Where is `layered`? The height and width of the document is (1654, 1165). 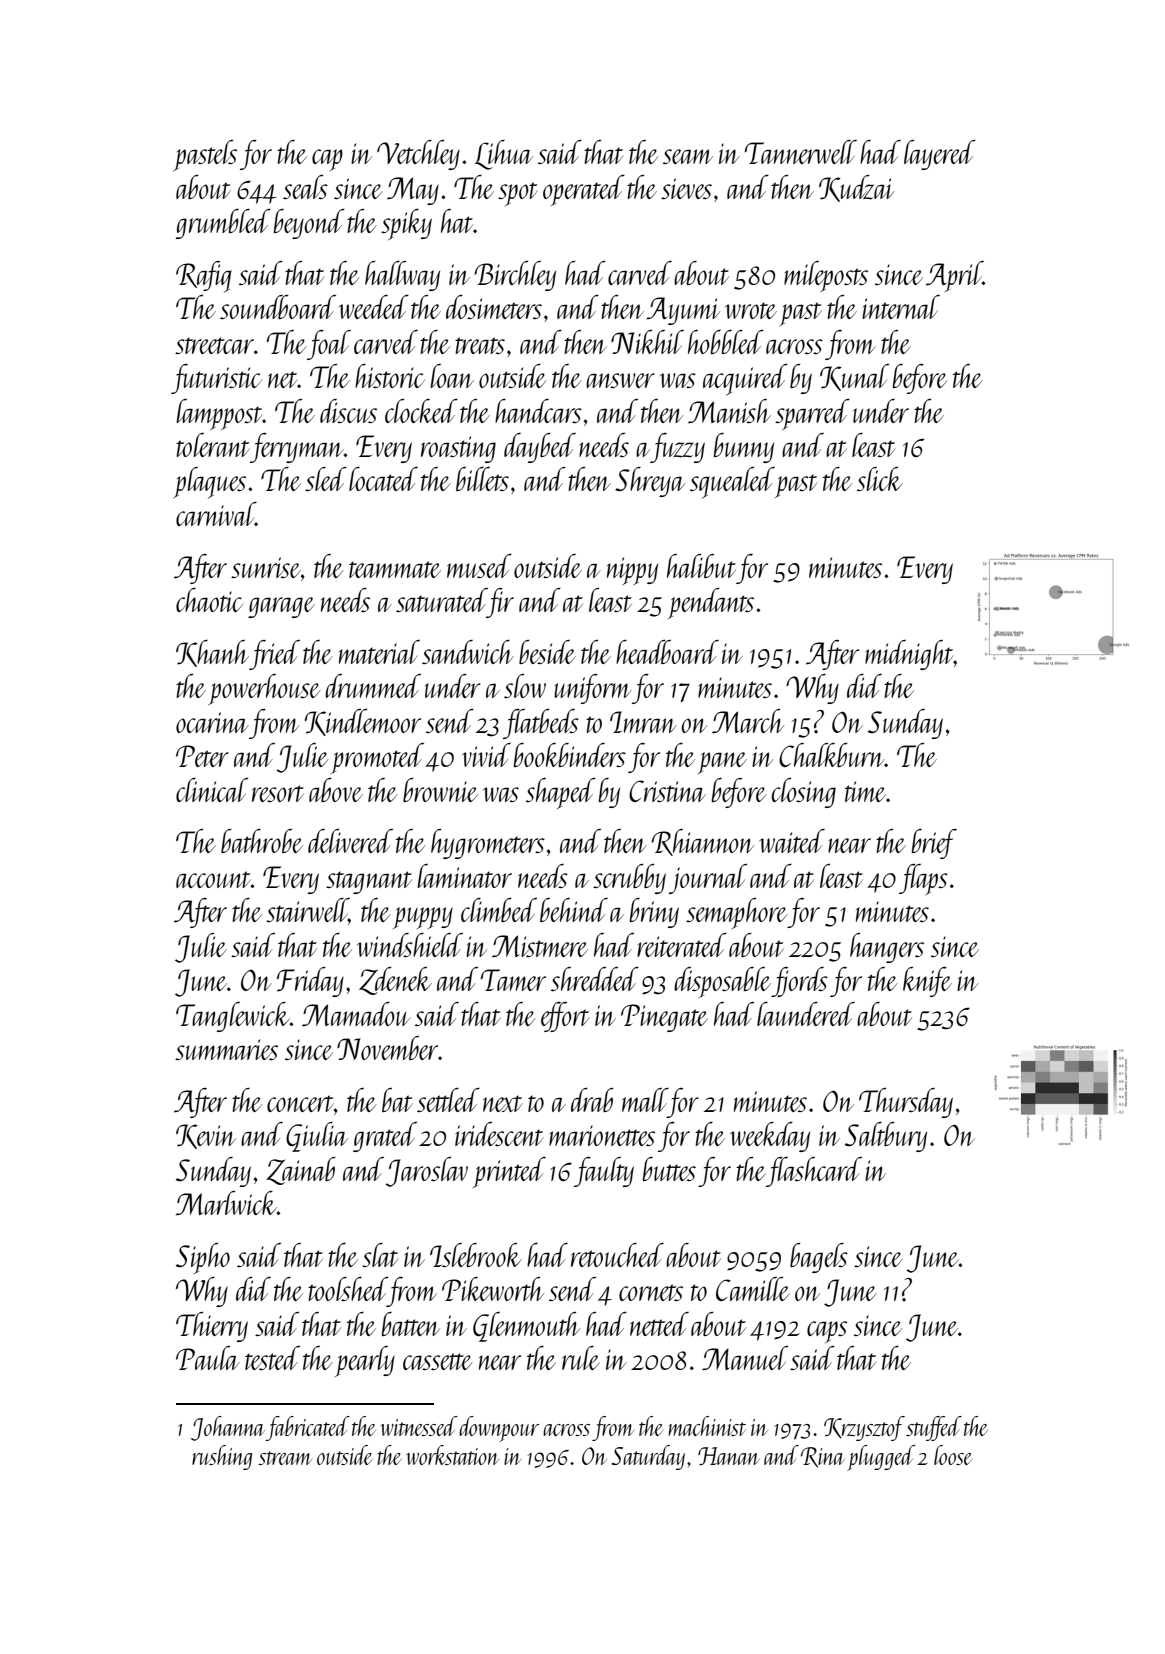
layered is located at coordinates (940, 155).
